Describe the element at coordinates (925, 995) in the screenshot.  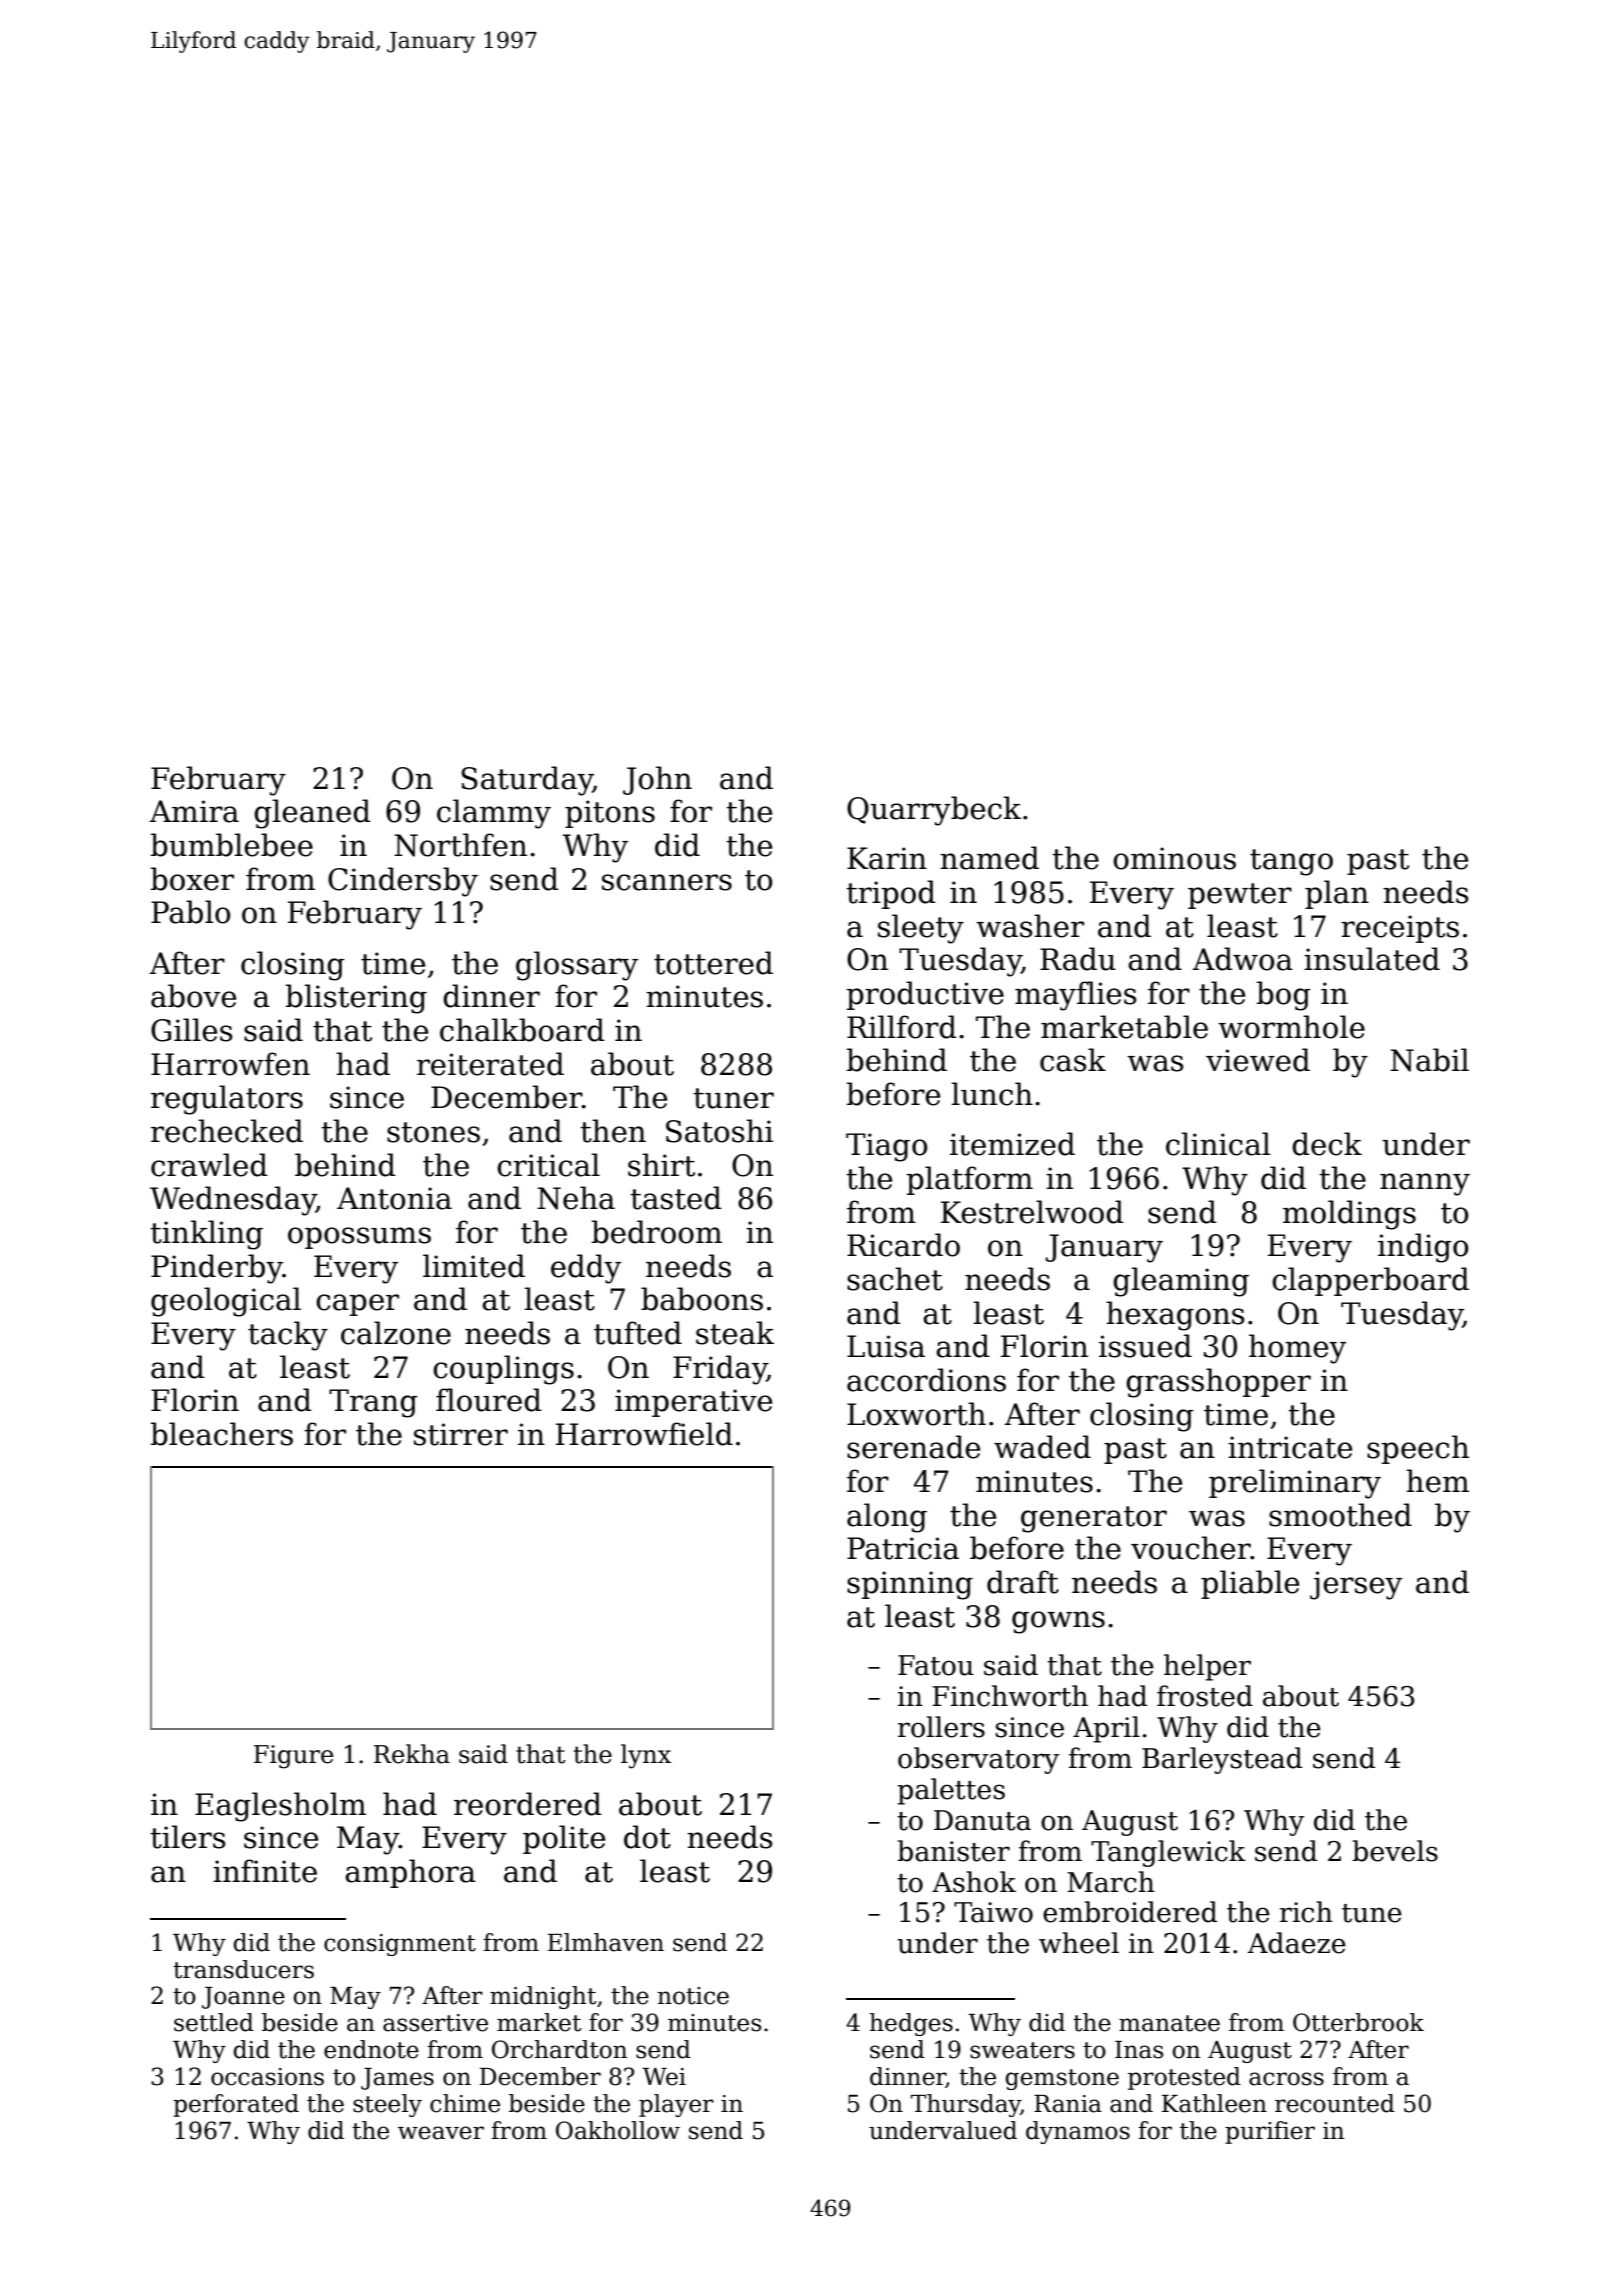
I see `productive` at that location.
